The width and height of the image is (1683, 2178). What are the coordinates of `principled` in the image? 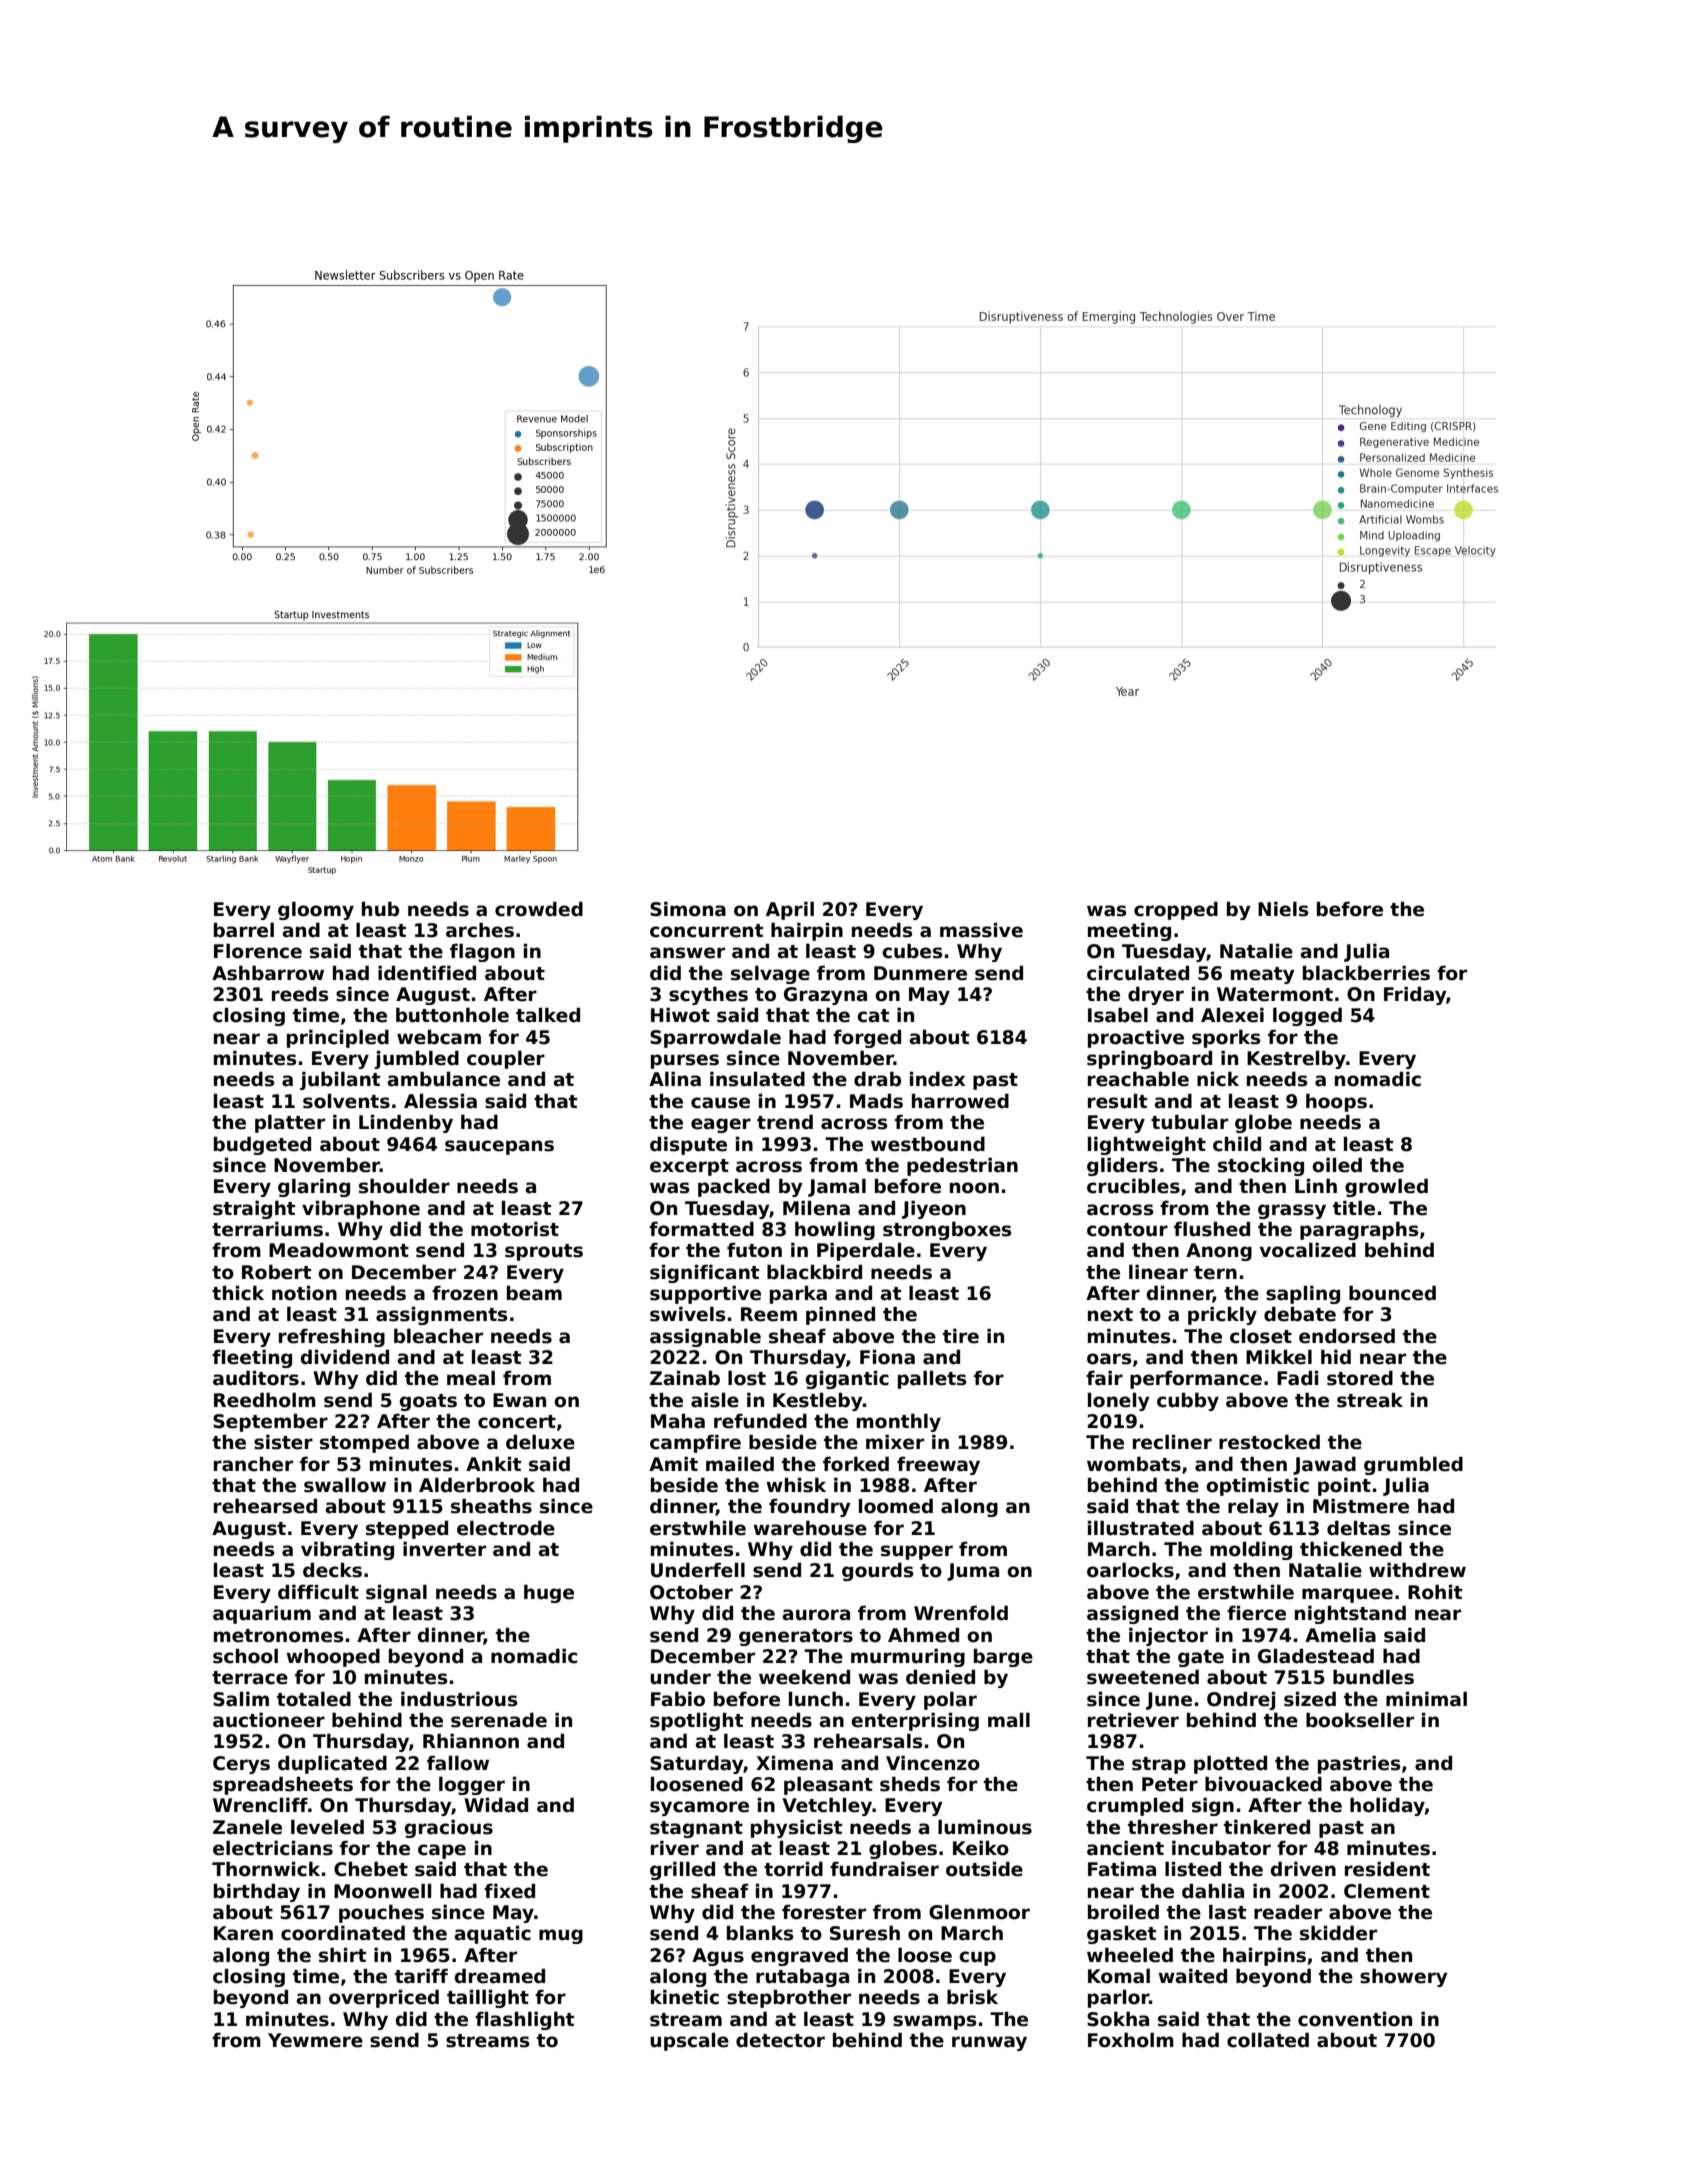 It's located at (338, 1038).
